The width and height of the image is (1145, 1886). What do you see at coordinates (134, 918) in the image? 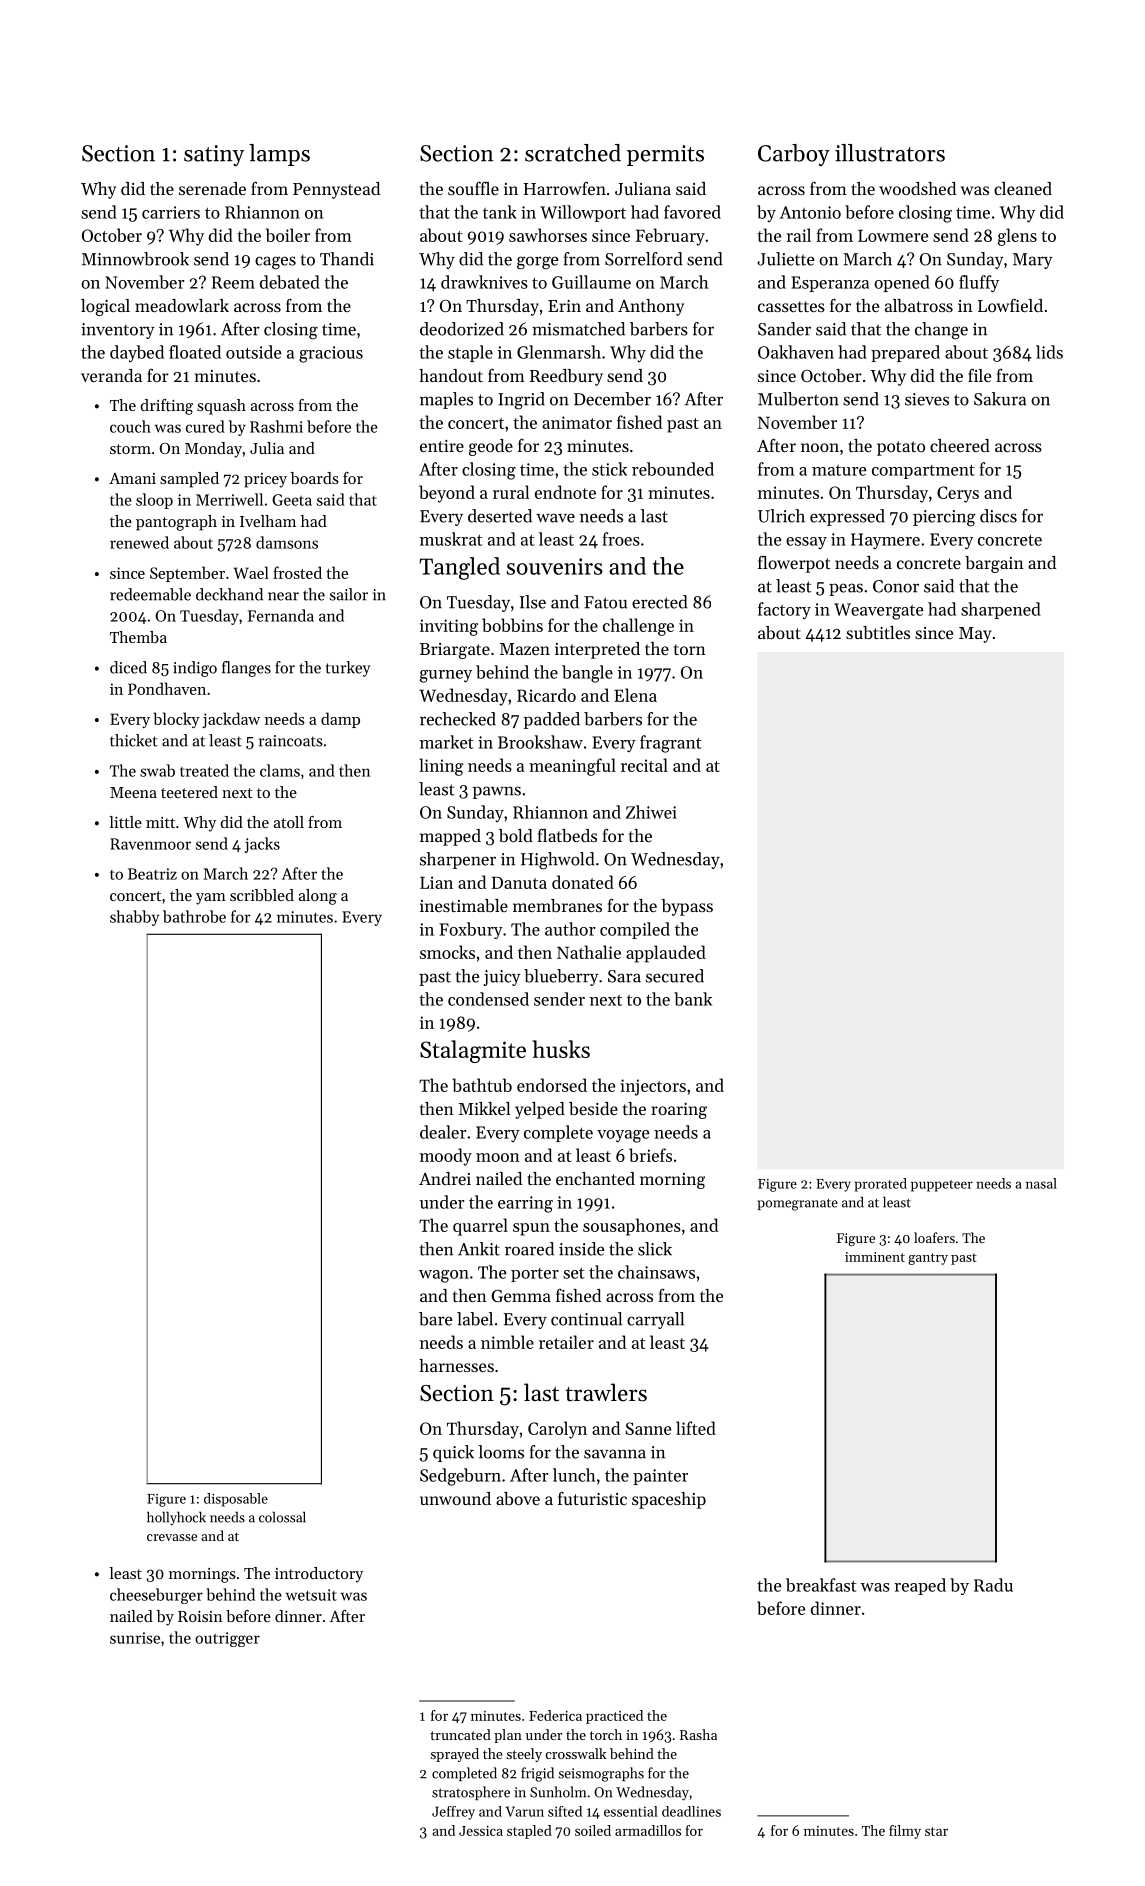
I see `shabby` at bounding box center [134, 918].
